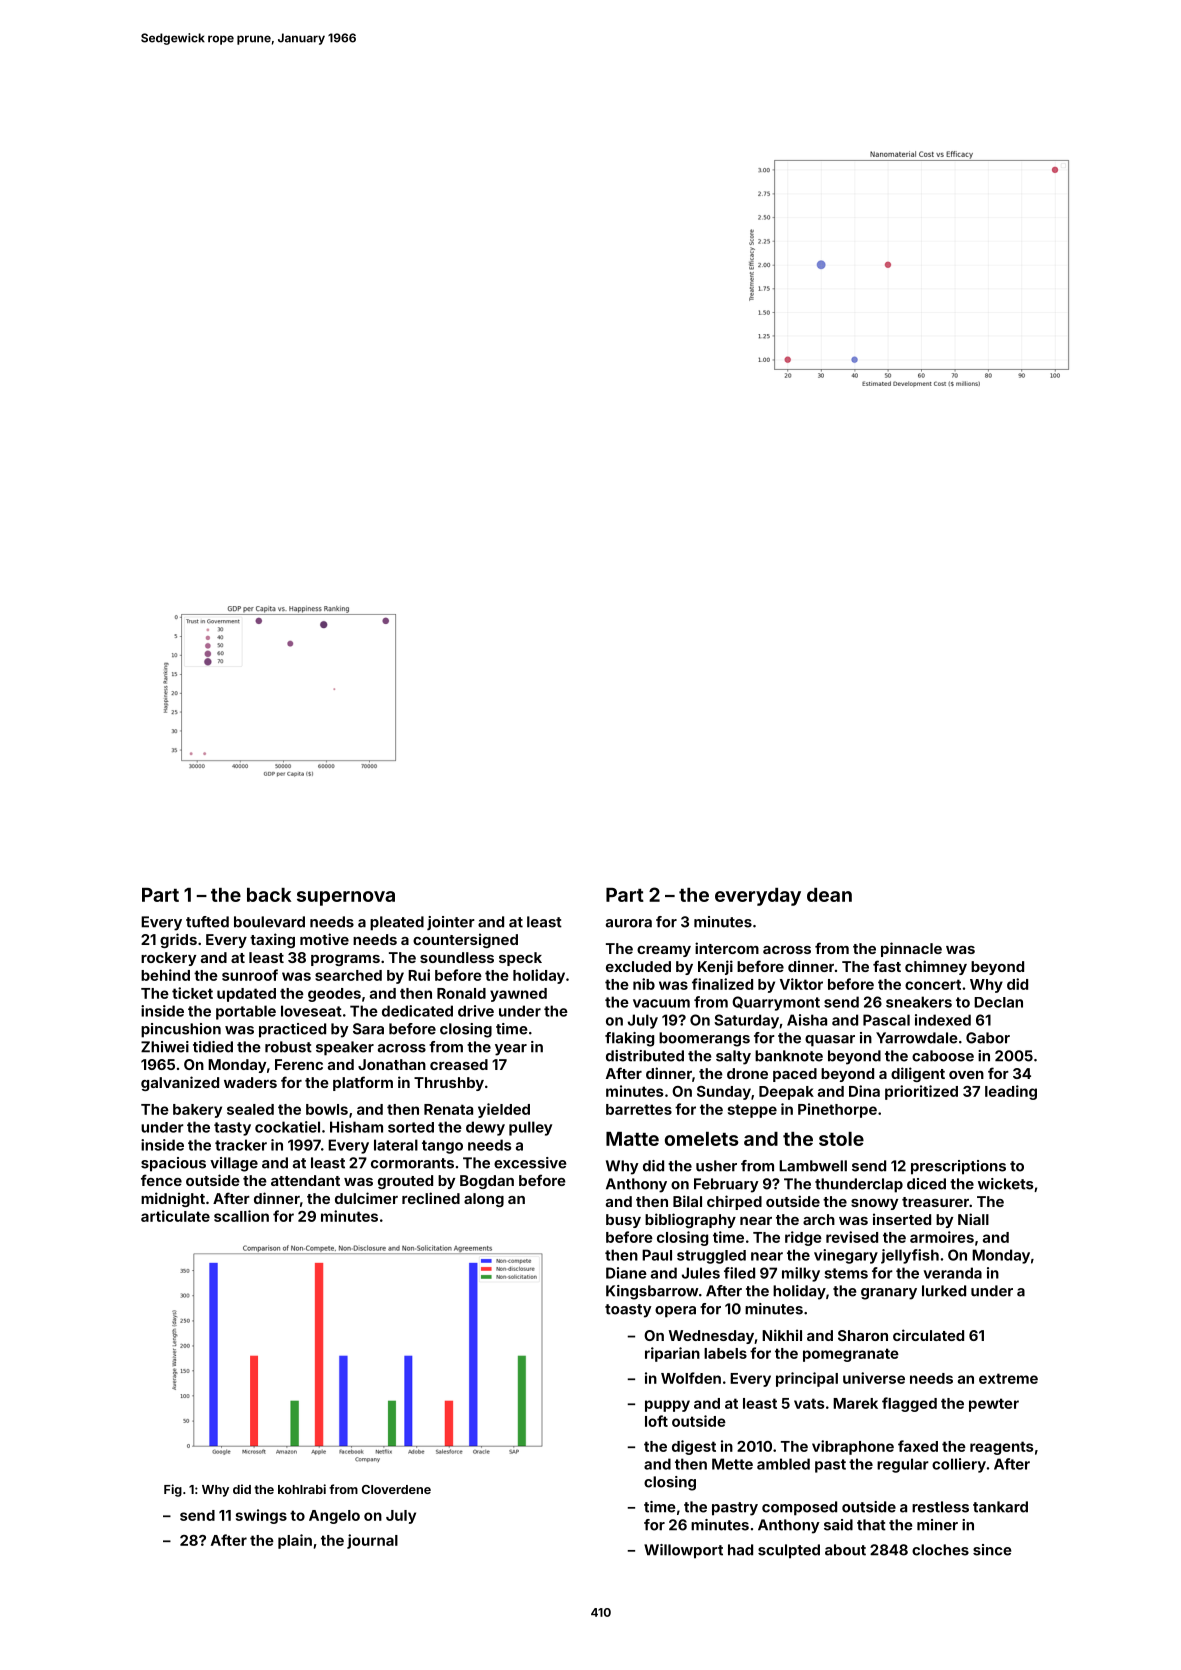  I want to click on about, so click(845, 1550).
